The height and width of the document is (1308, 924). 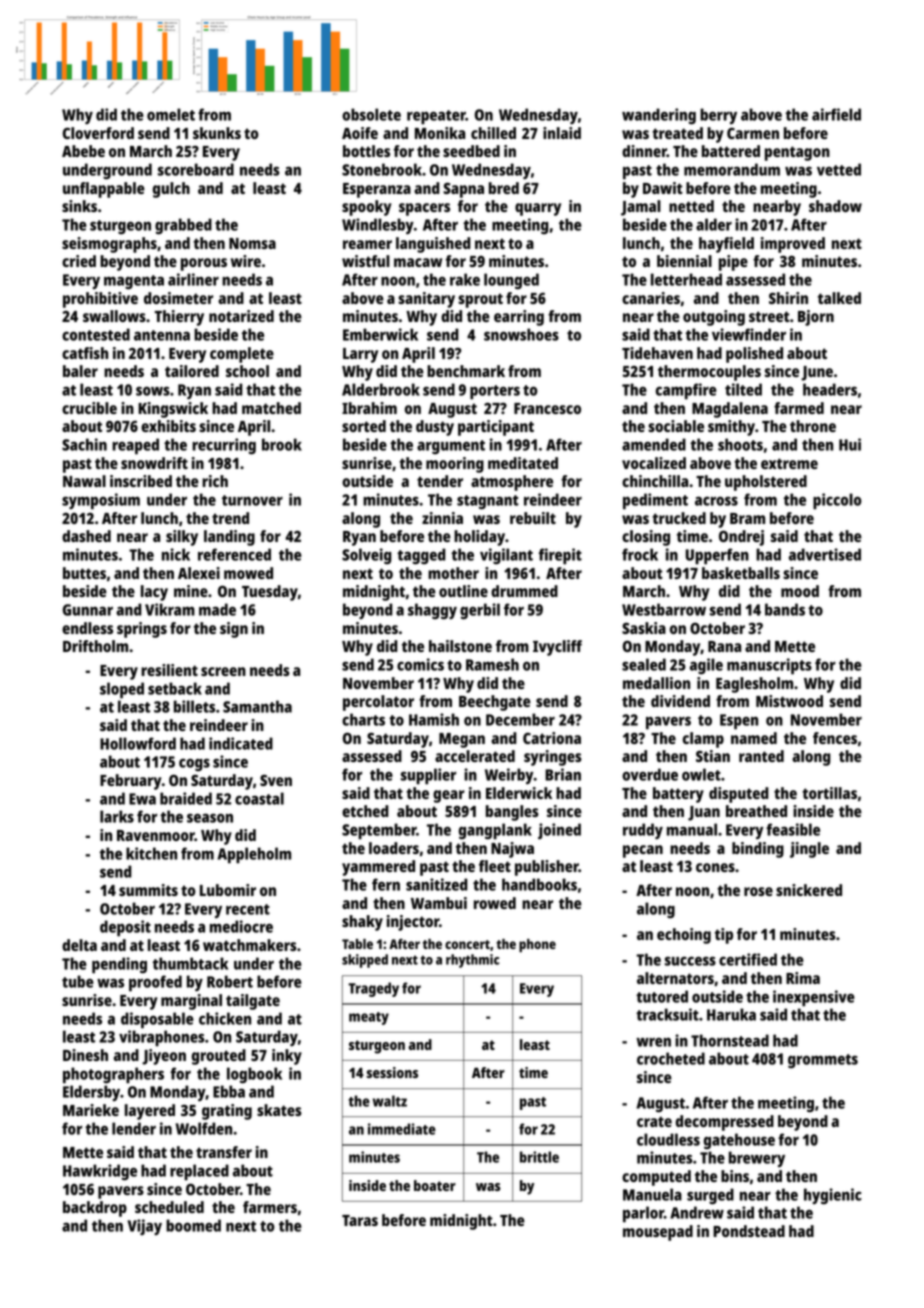 I want to click on Jiyeon, so click(x=164, y=1057).
